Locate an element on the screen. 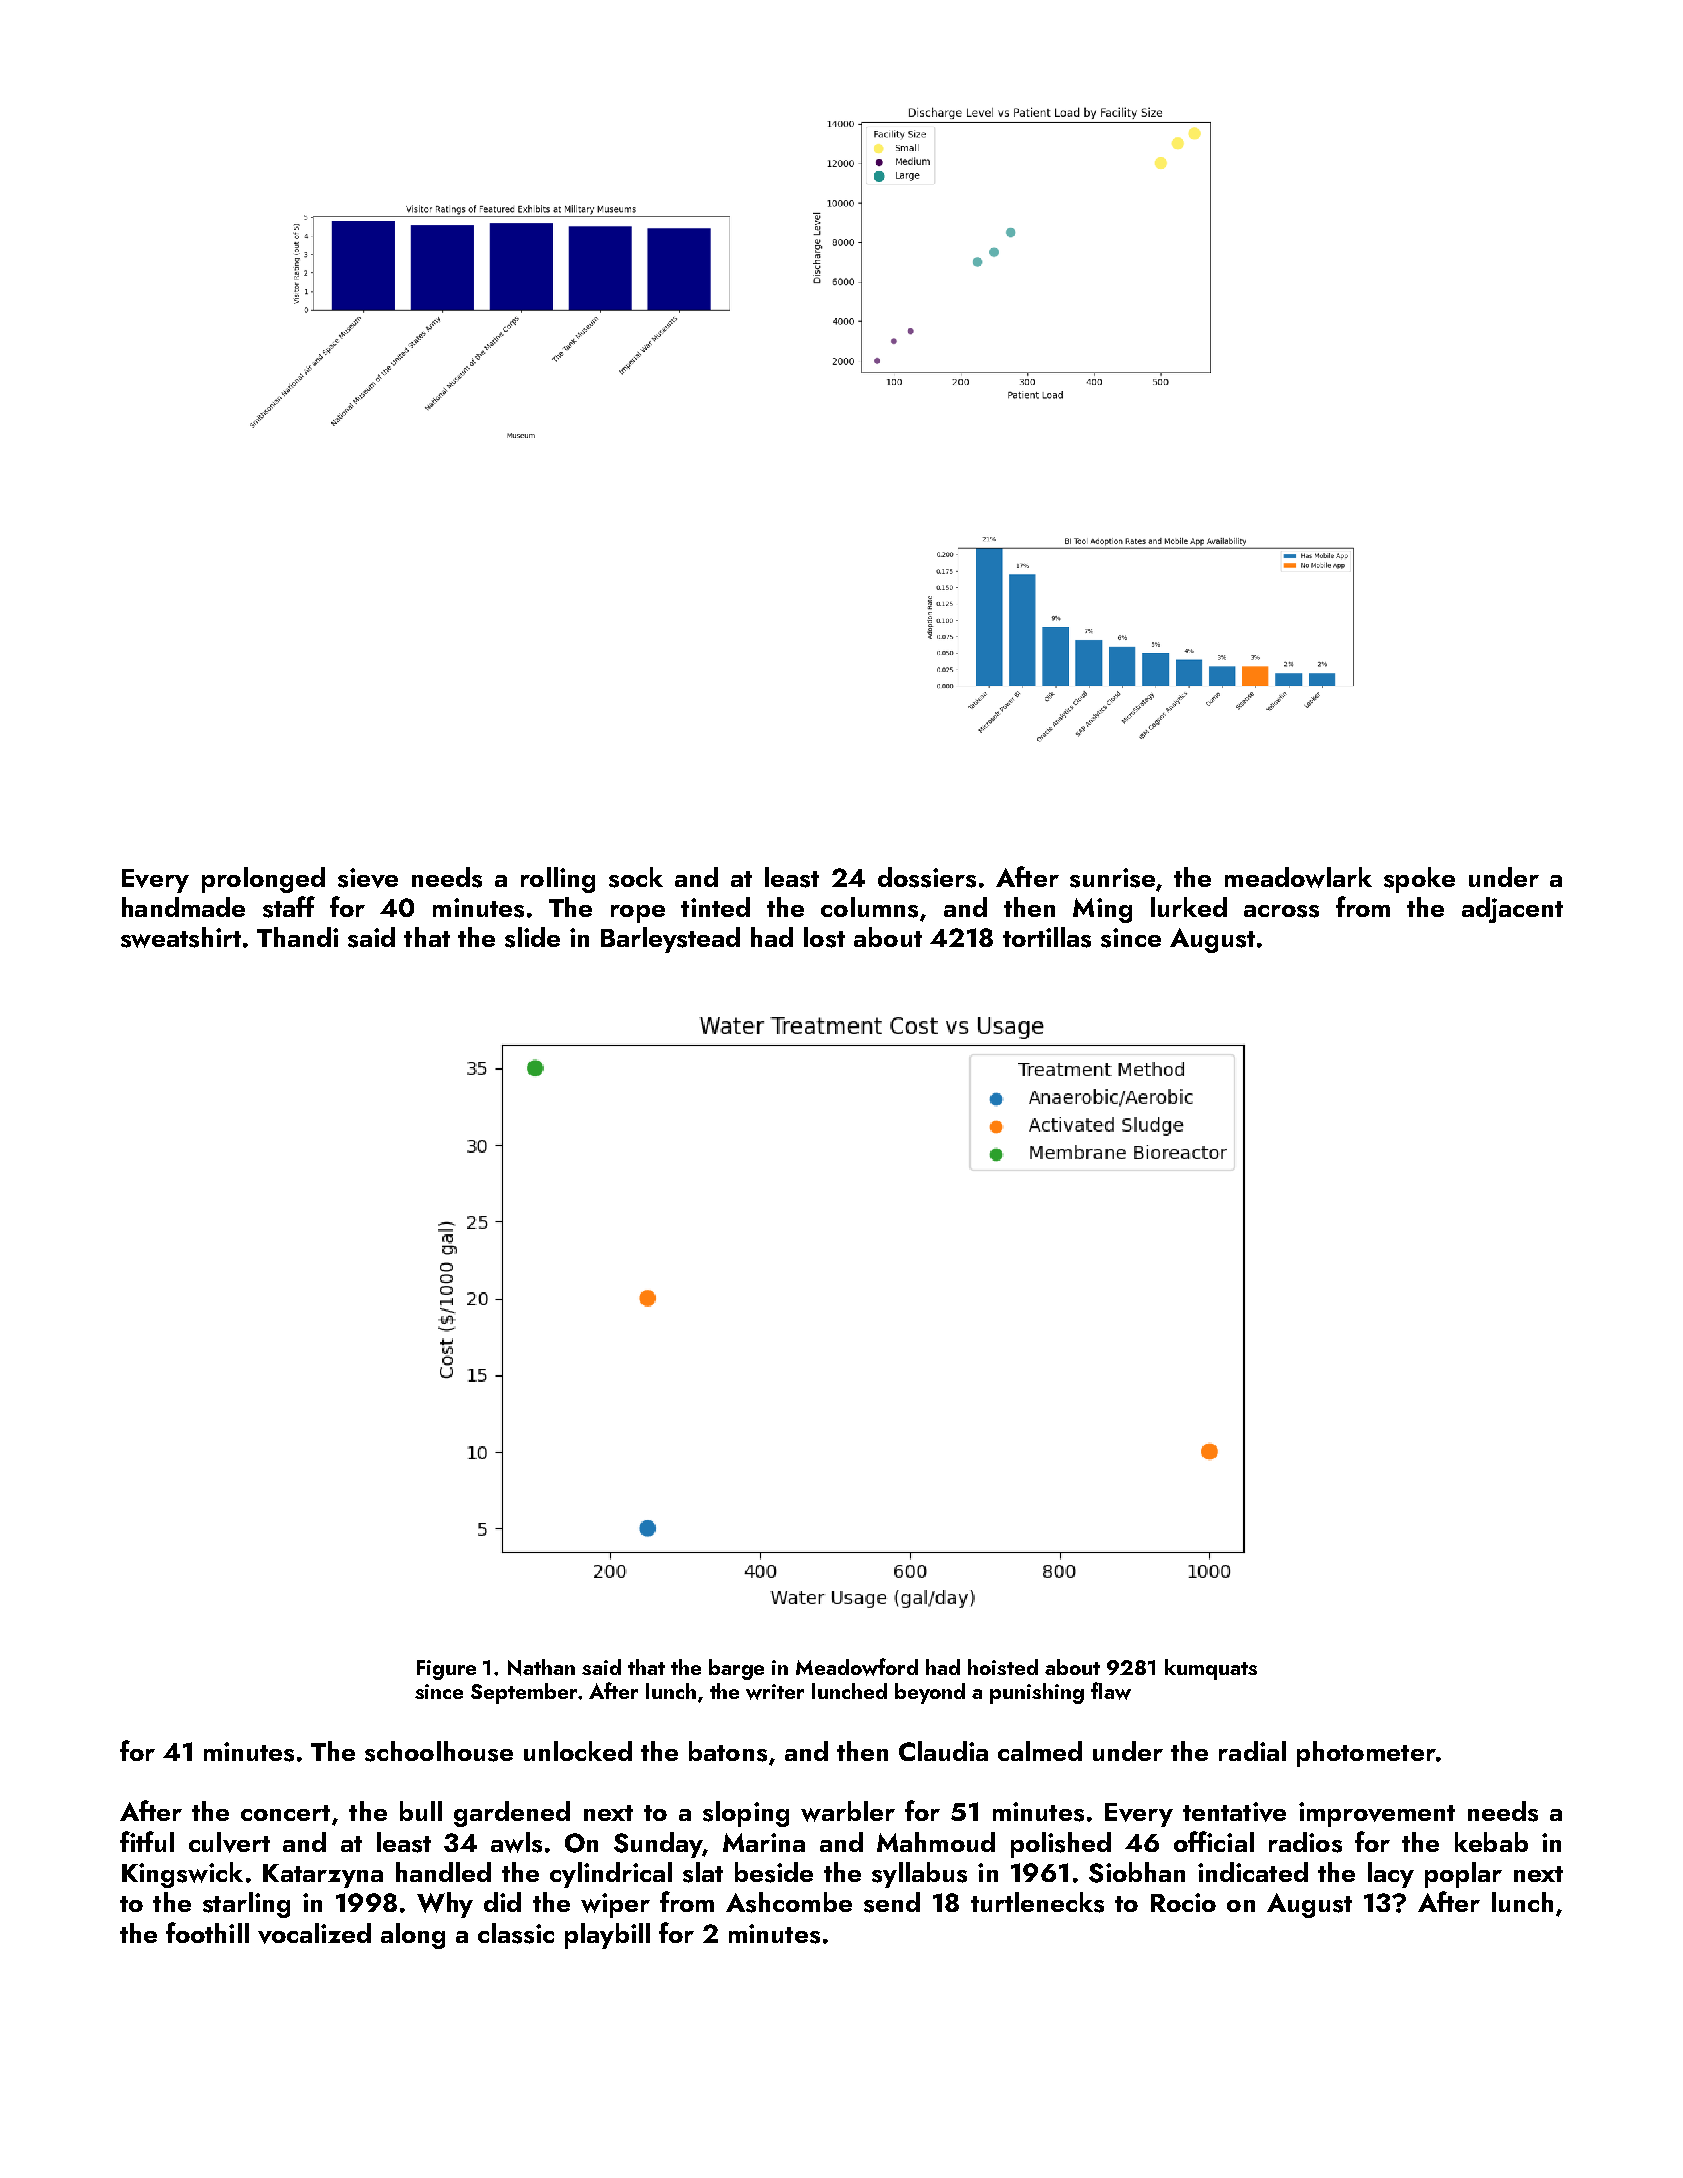  lost is located at coordinates (824, 937).
